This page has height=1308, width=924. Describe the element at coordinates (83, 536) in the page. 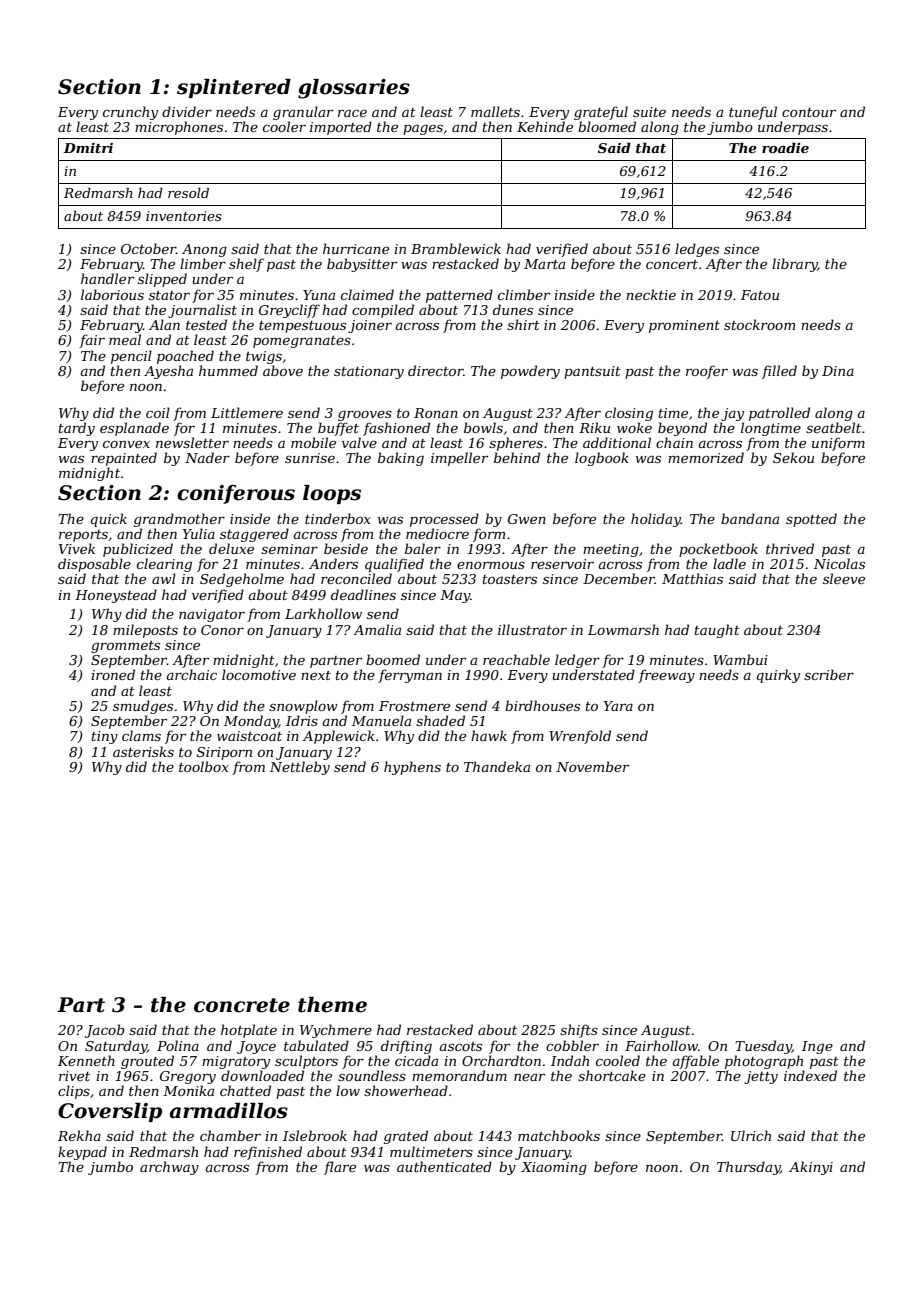

I see `reports` at that location.
